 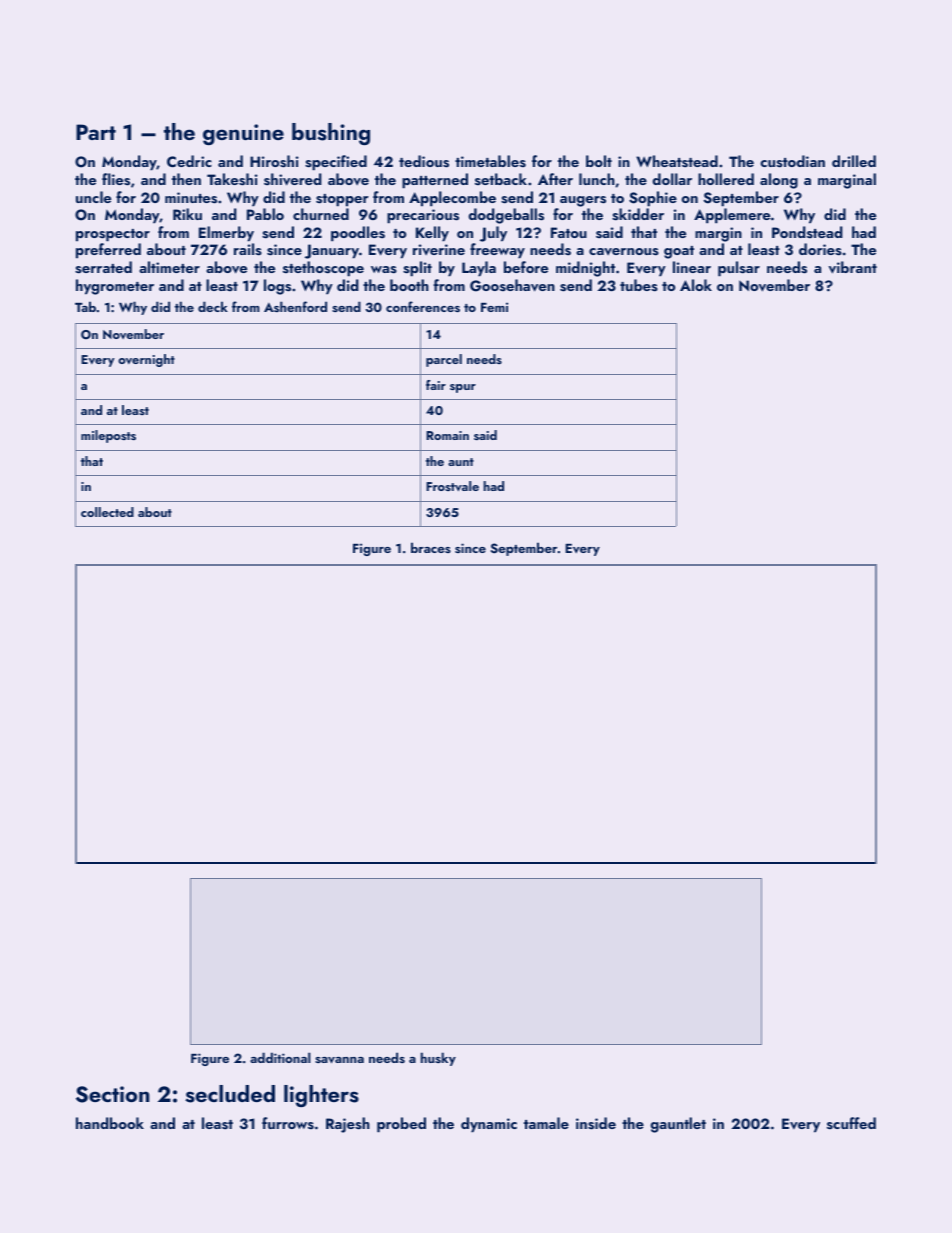 What do you see at coordinates (452, 486) in the screenshot?
I see `Frostvale` at bounding box center [452, 486].
